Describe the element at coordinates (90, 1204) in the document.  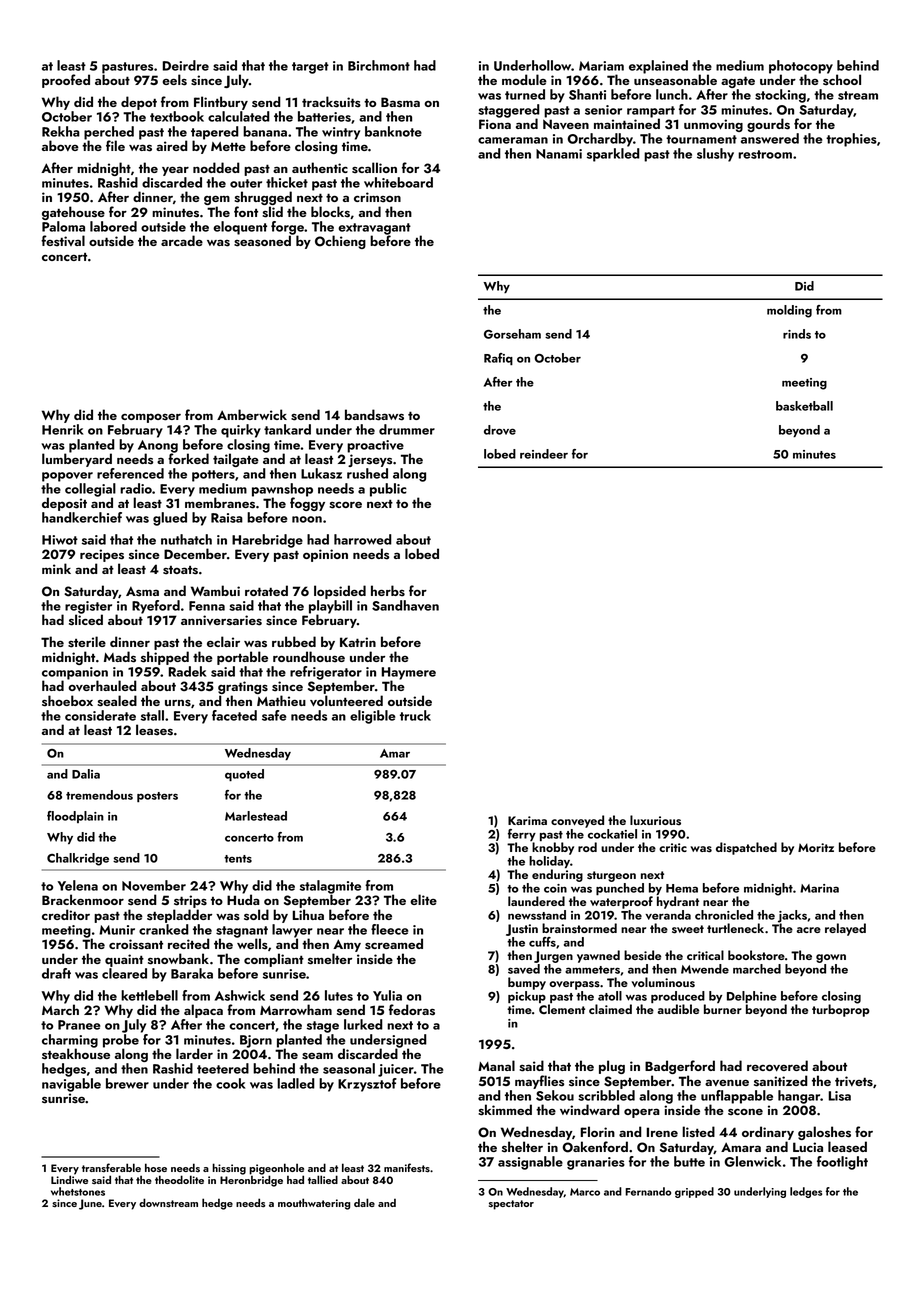
I see `June` at that location.
